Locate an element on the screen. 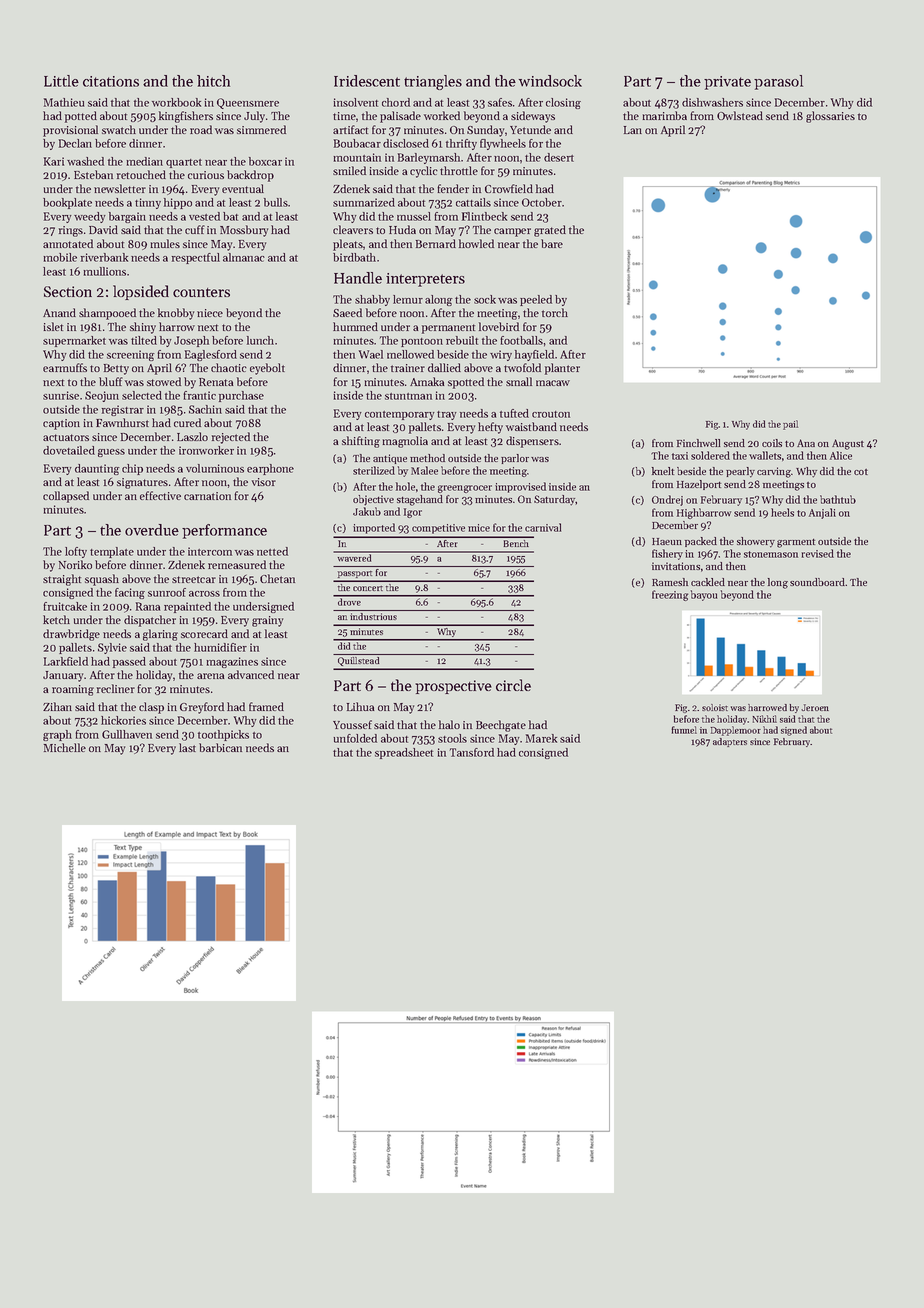  earmuffs is located at coordinates (65, 367).
